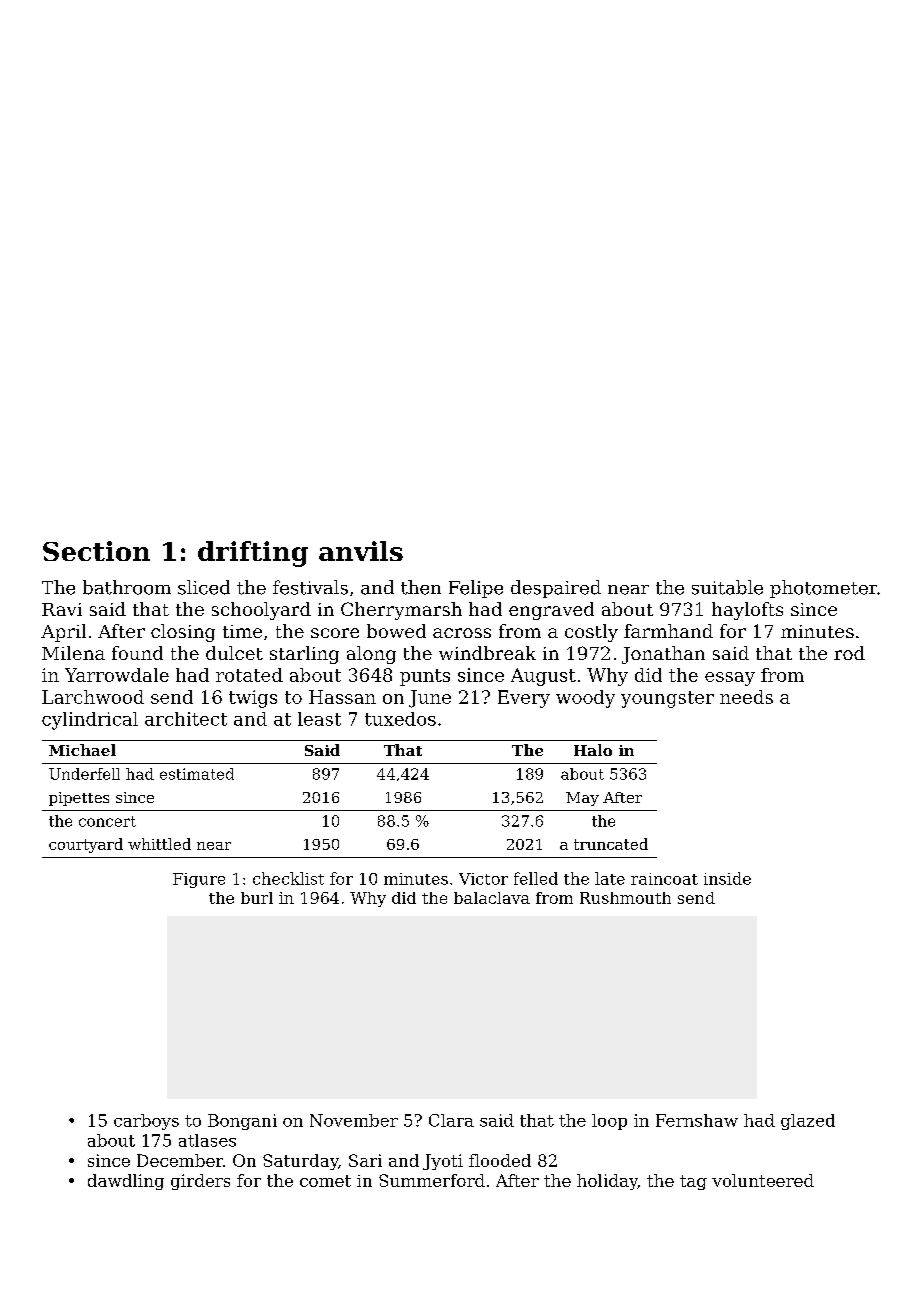  What do you see at coordinates (96, 551) in the image?
I see `Section` at bounding box center [96, 551].
